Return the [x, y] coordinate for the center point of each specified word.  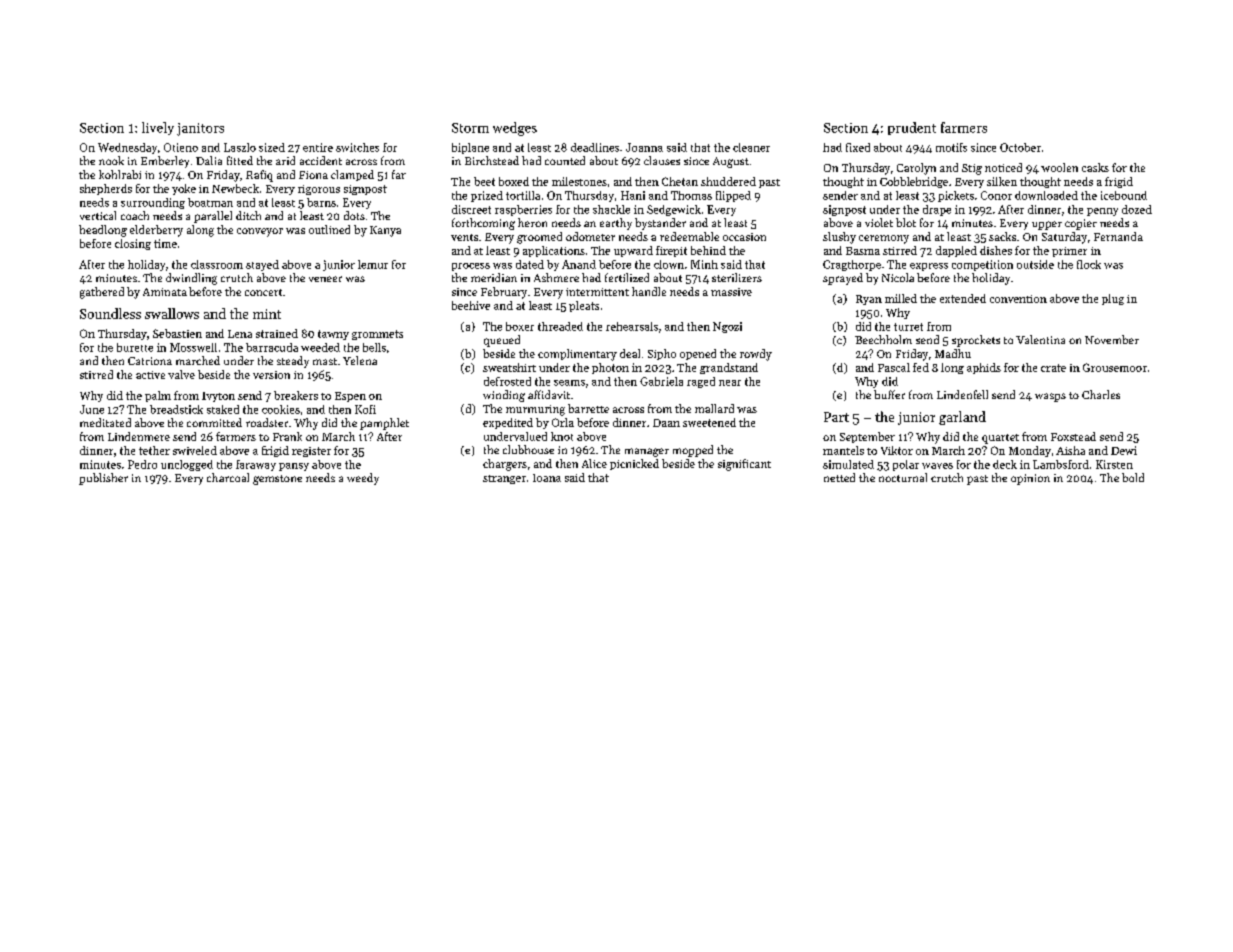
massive [731, 292]
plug [1113, 299]
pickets [956, 196]
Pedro [142, 464]
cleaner [751, 147]
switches [357, 147]
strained [277, 333]
